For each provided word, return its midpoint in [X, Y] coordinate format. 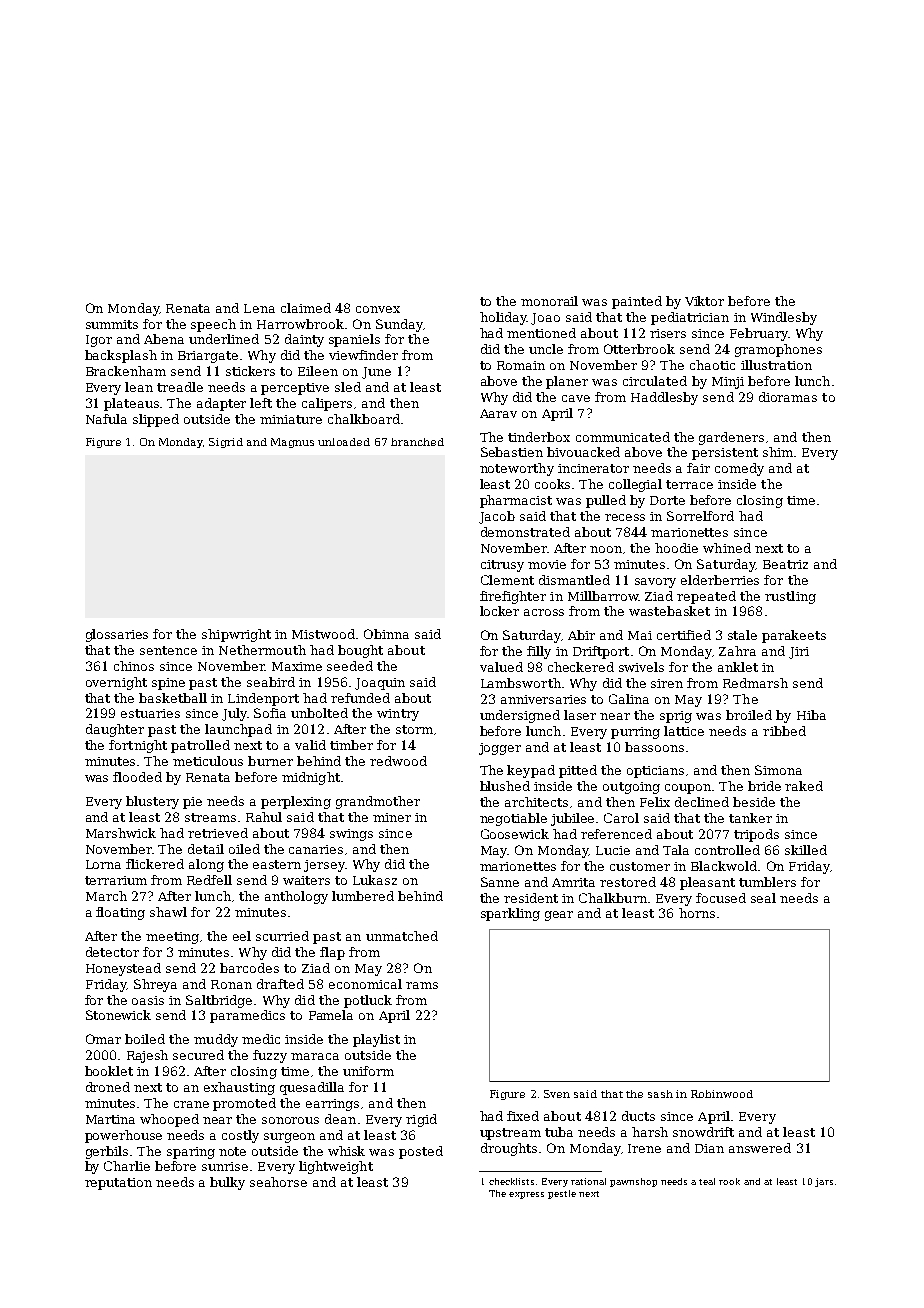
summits [112, 324]
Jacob [497, 517]
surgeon [289, 1138]
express [526, 1195]
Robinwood [722, 1094]
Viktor [704, 301]
